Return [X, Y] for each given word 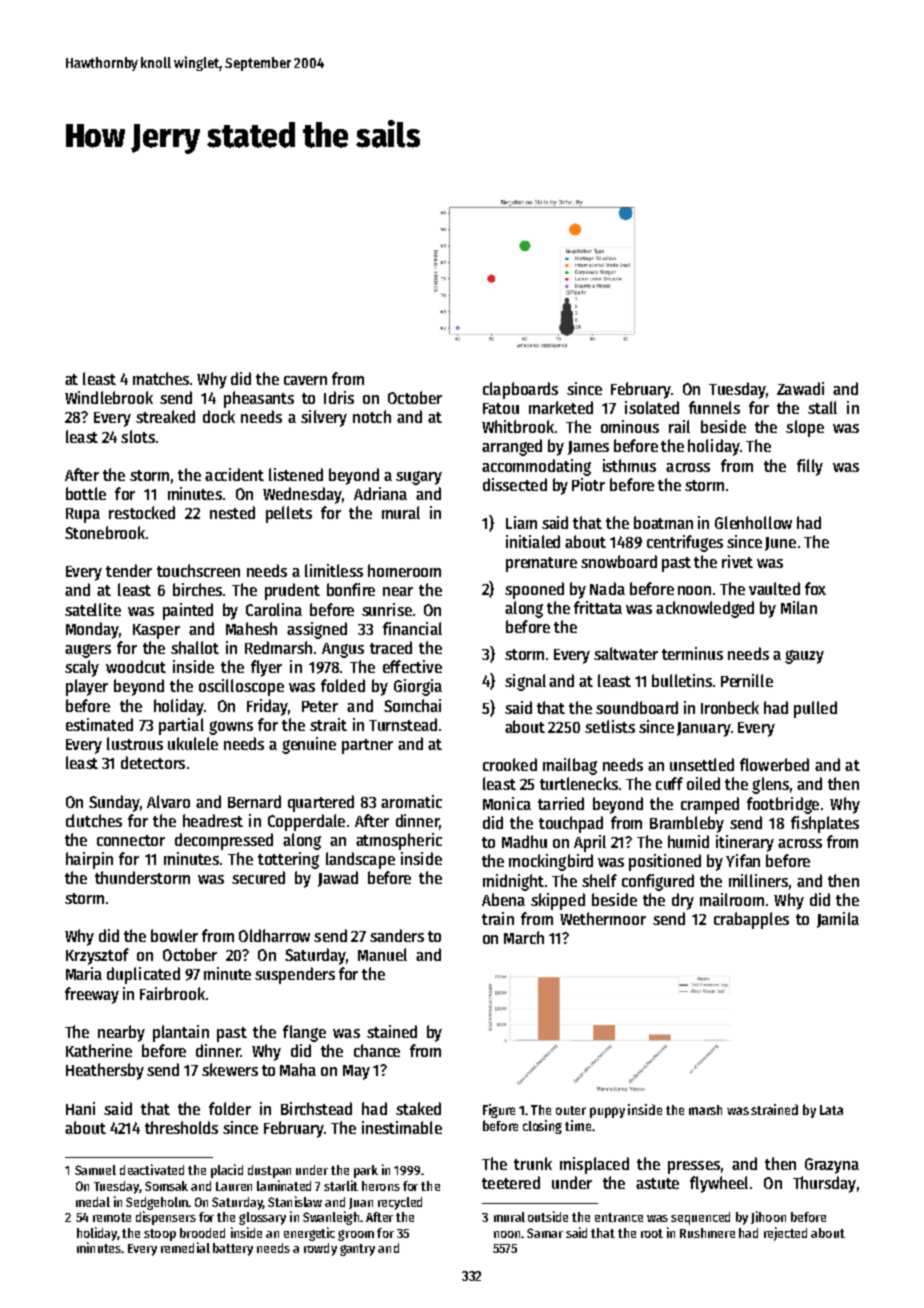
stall [822, 407]
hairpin [89, 860]
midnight [513, 882]
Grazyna [832, 1166]
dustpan [269, 1171]
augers [88, 651]
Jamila [838, 920]
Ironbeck [730, 707]
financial [412, 628]
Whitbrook [518, 426]
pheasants [259, 399]
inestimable [402, 1127]
